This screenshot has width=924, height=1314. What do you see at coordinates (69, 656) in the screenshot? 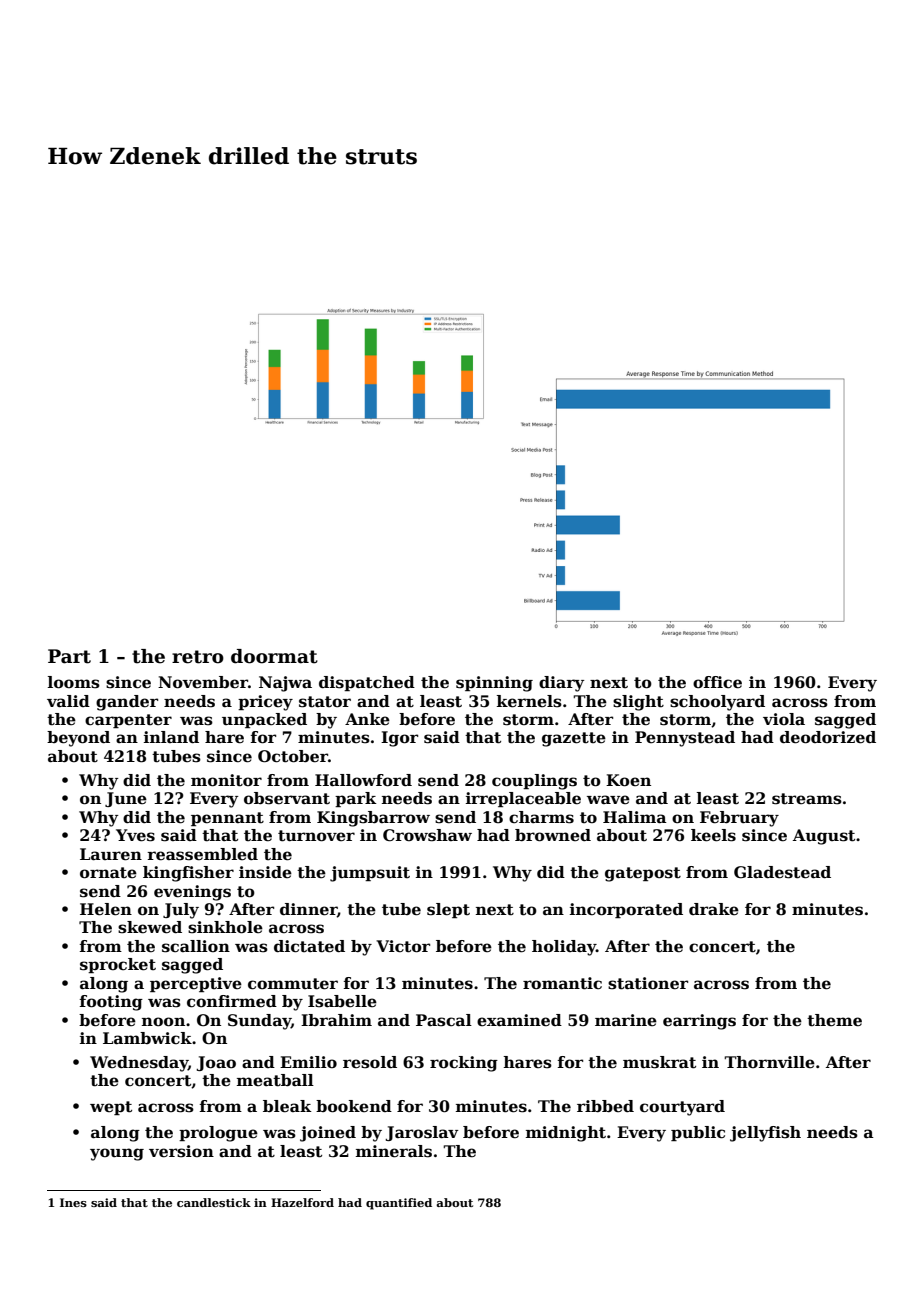
I see `Part` at bounding box center [69, 656].
